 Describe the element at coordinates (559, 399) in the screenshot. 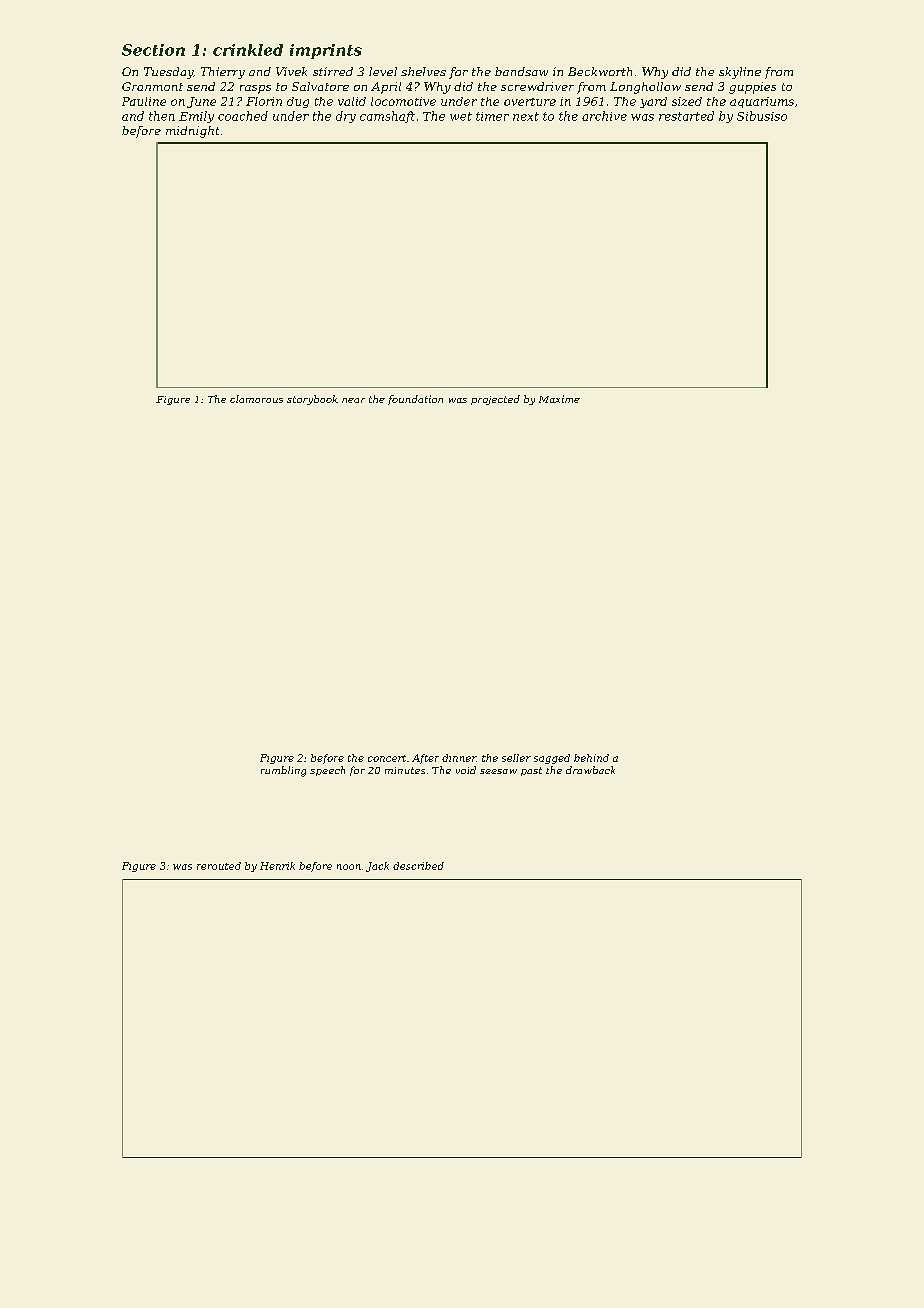

I see `Maxime` at that location.
